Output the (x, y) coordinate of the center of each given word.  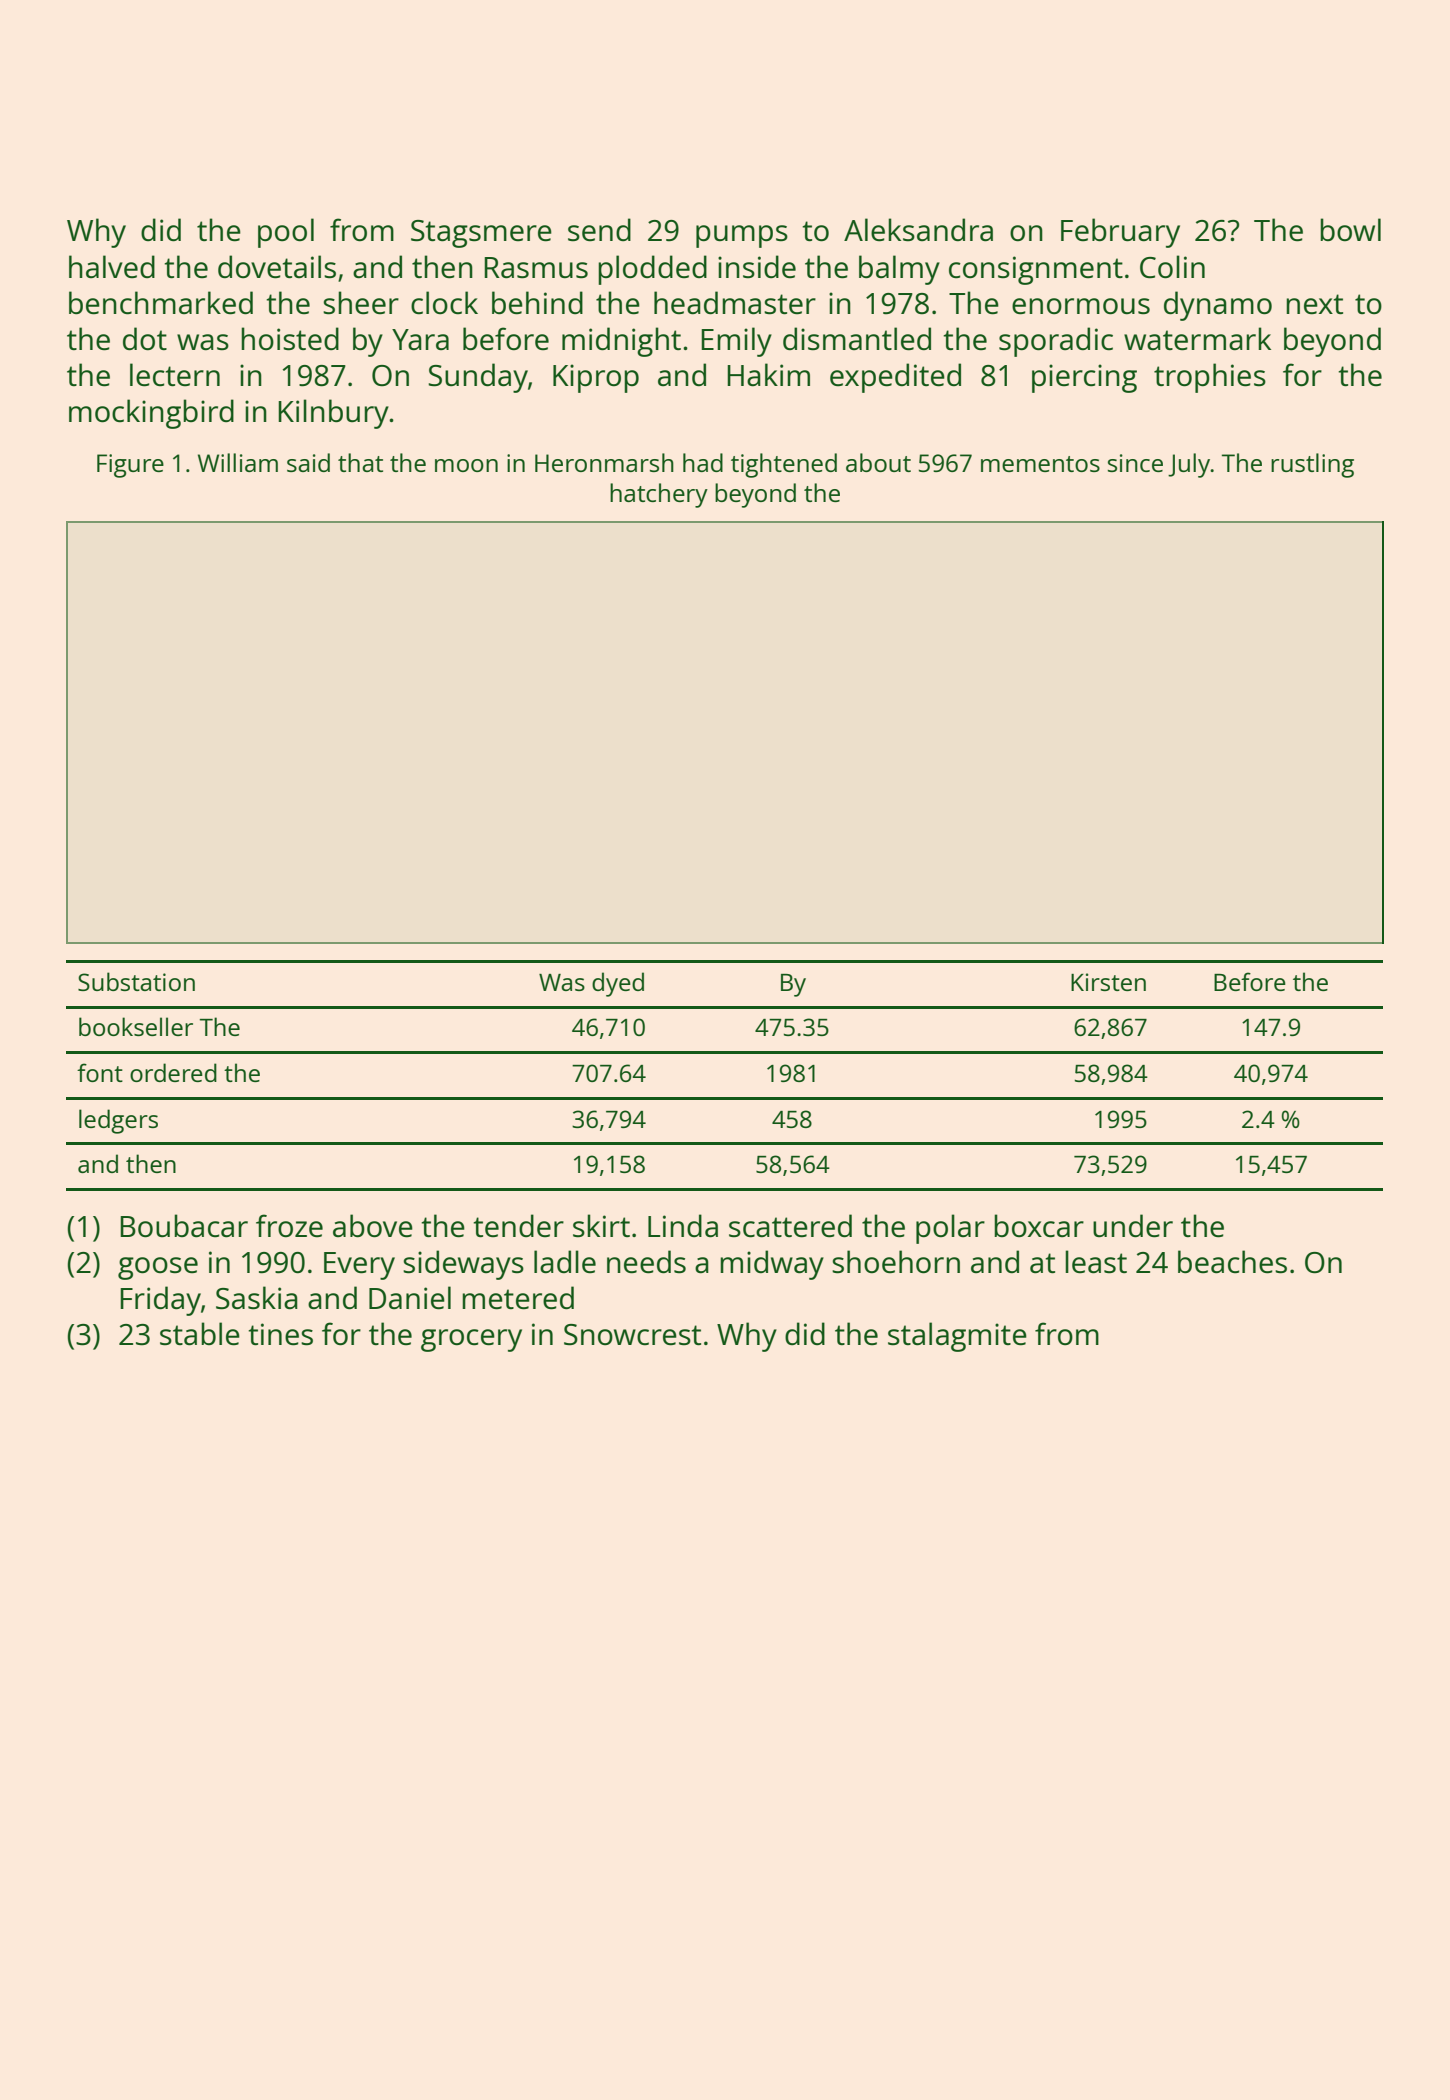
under (1133, 1226)
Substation (136, 981)
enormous (1081, 306)
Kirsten (1108, 982)
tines (280, 1334)
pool (286, 233)
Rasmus (536, 268)
